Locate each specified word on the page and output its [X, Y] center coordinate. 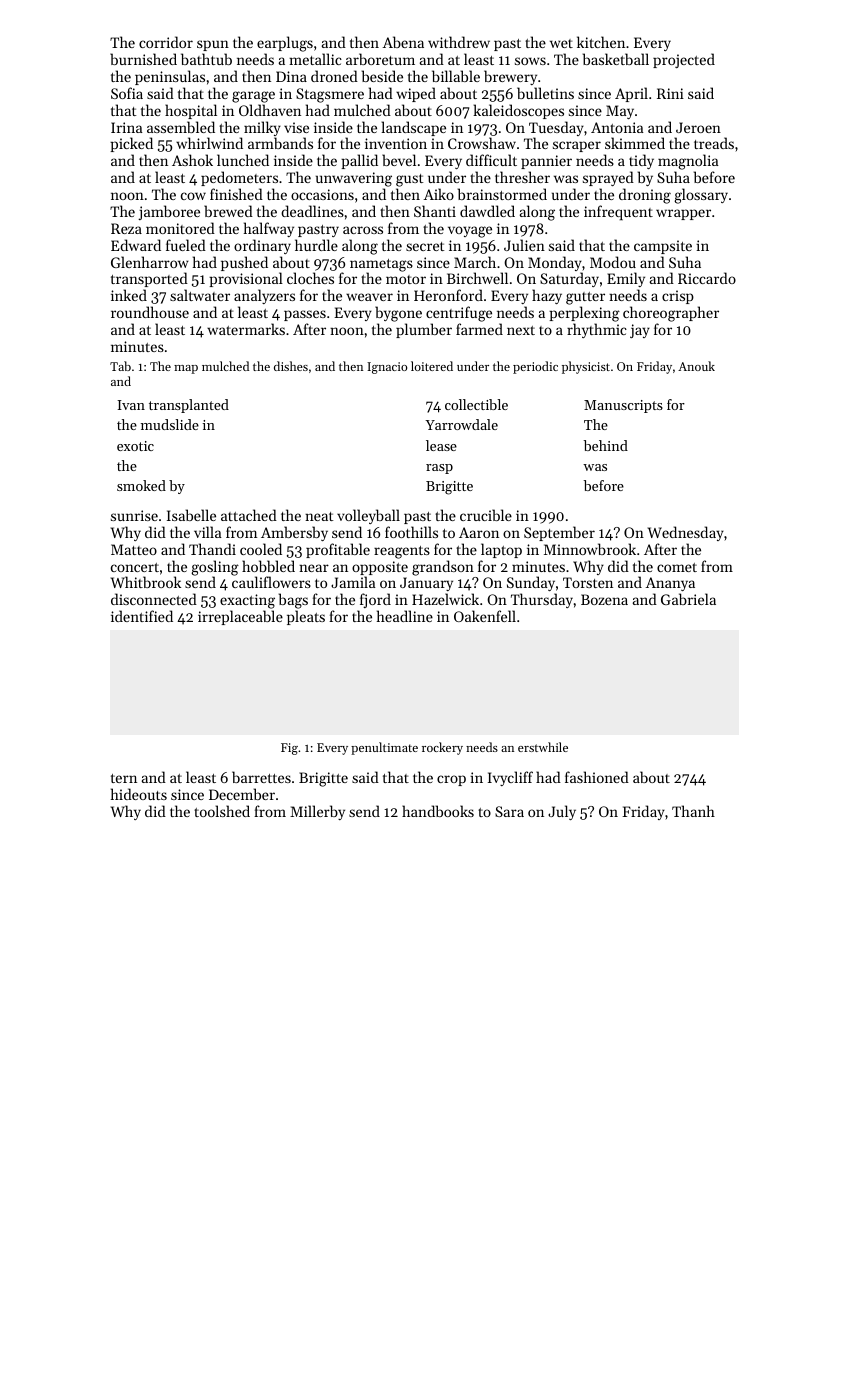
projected [684, 60]
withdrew [459, 42]
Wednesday [686, 533]
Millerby [317, 812]
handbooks [438, 811]
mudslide [170, 424]
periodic [535, 367]
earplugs [285, 44]
